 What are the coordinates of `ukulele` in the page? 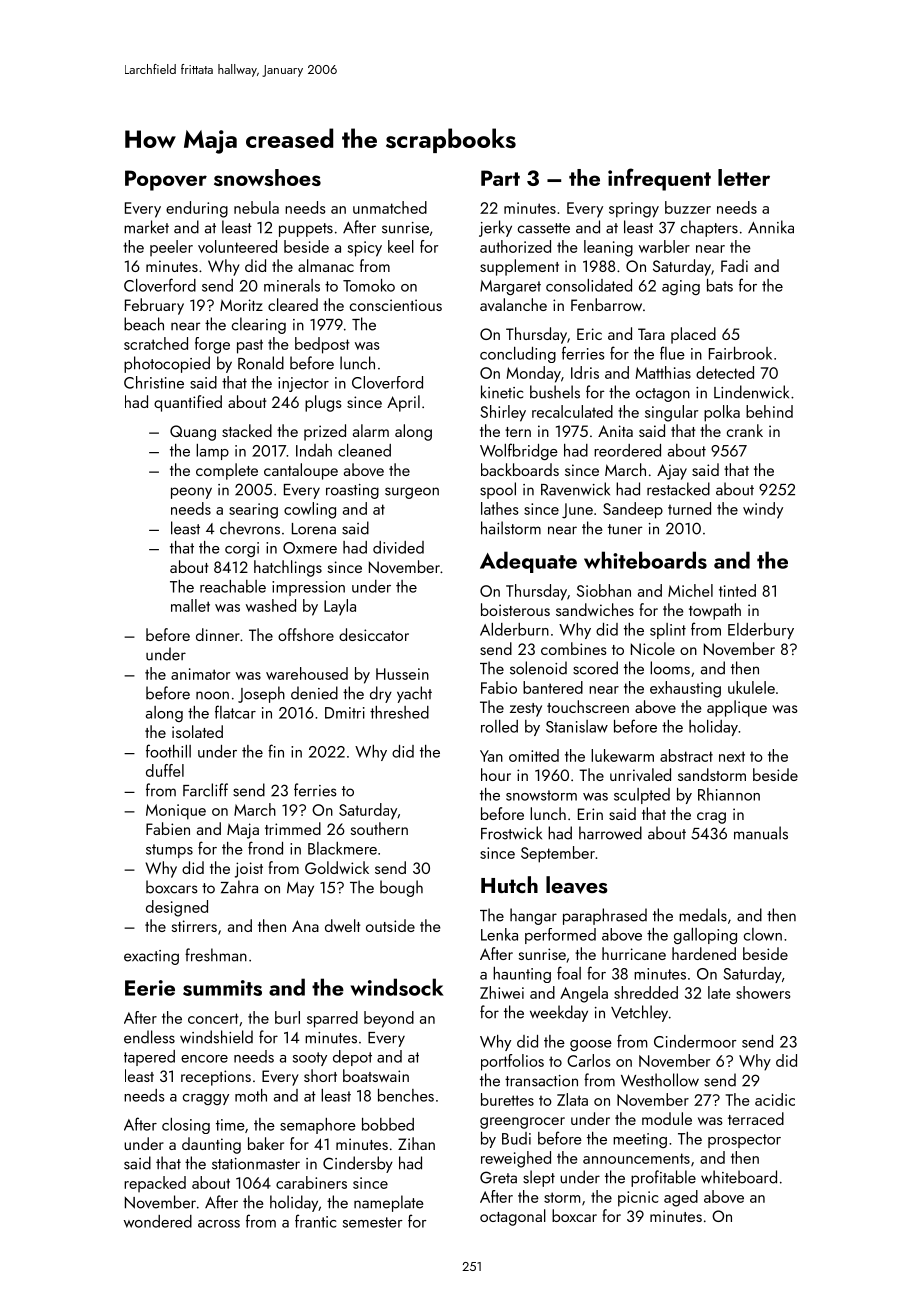 It's located at (751, 687).
